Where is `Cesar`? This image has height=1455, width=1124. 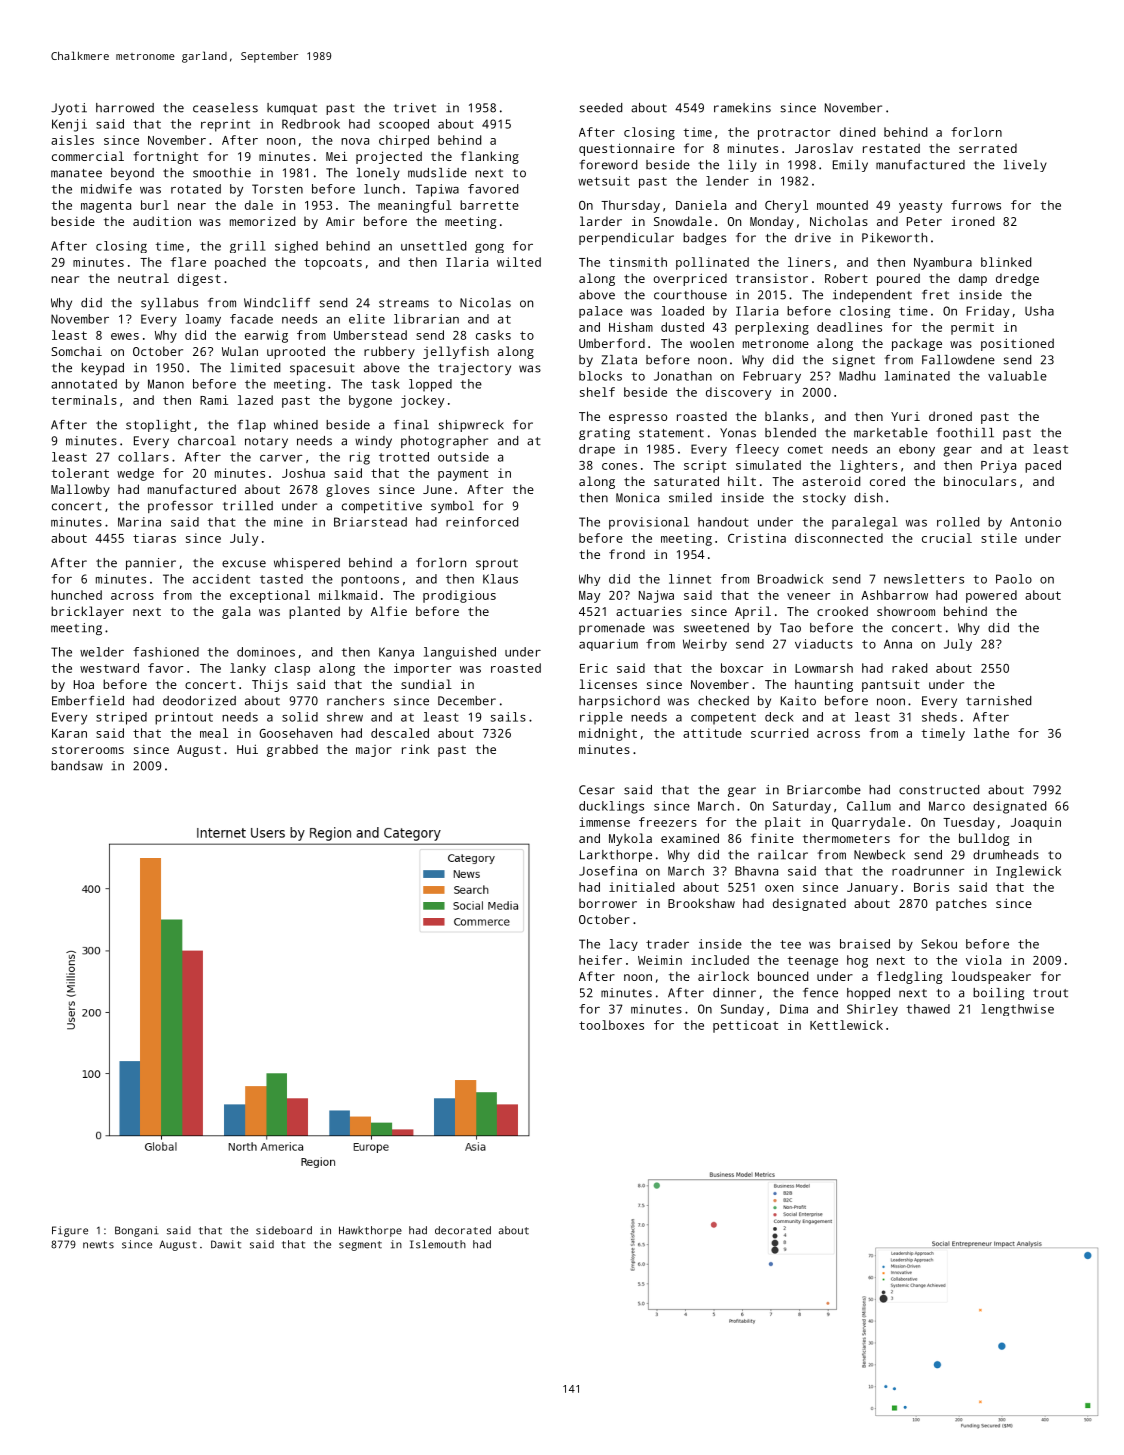
Cesar is located at coordinates (597, 790).
